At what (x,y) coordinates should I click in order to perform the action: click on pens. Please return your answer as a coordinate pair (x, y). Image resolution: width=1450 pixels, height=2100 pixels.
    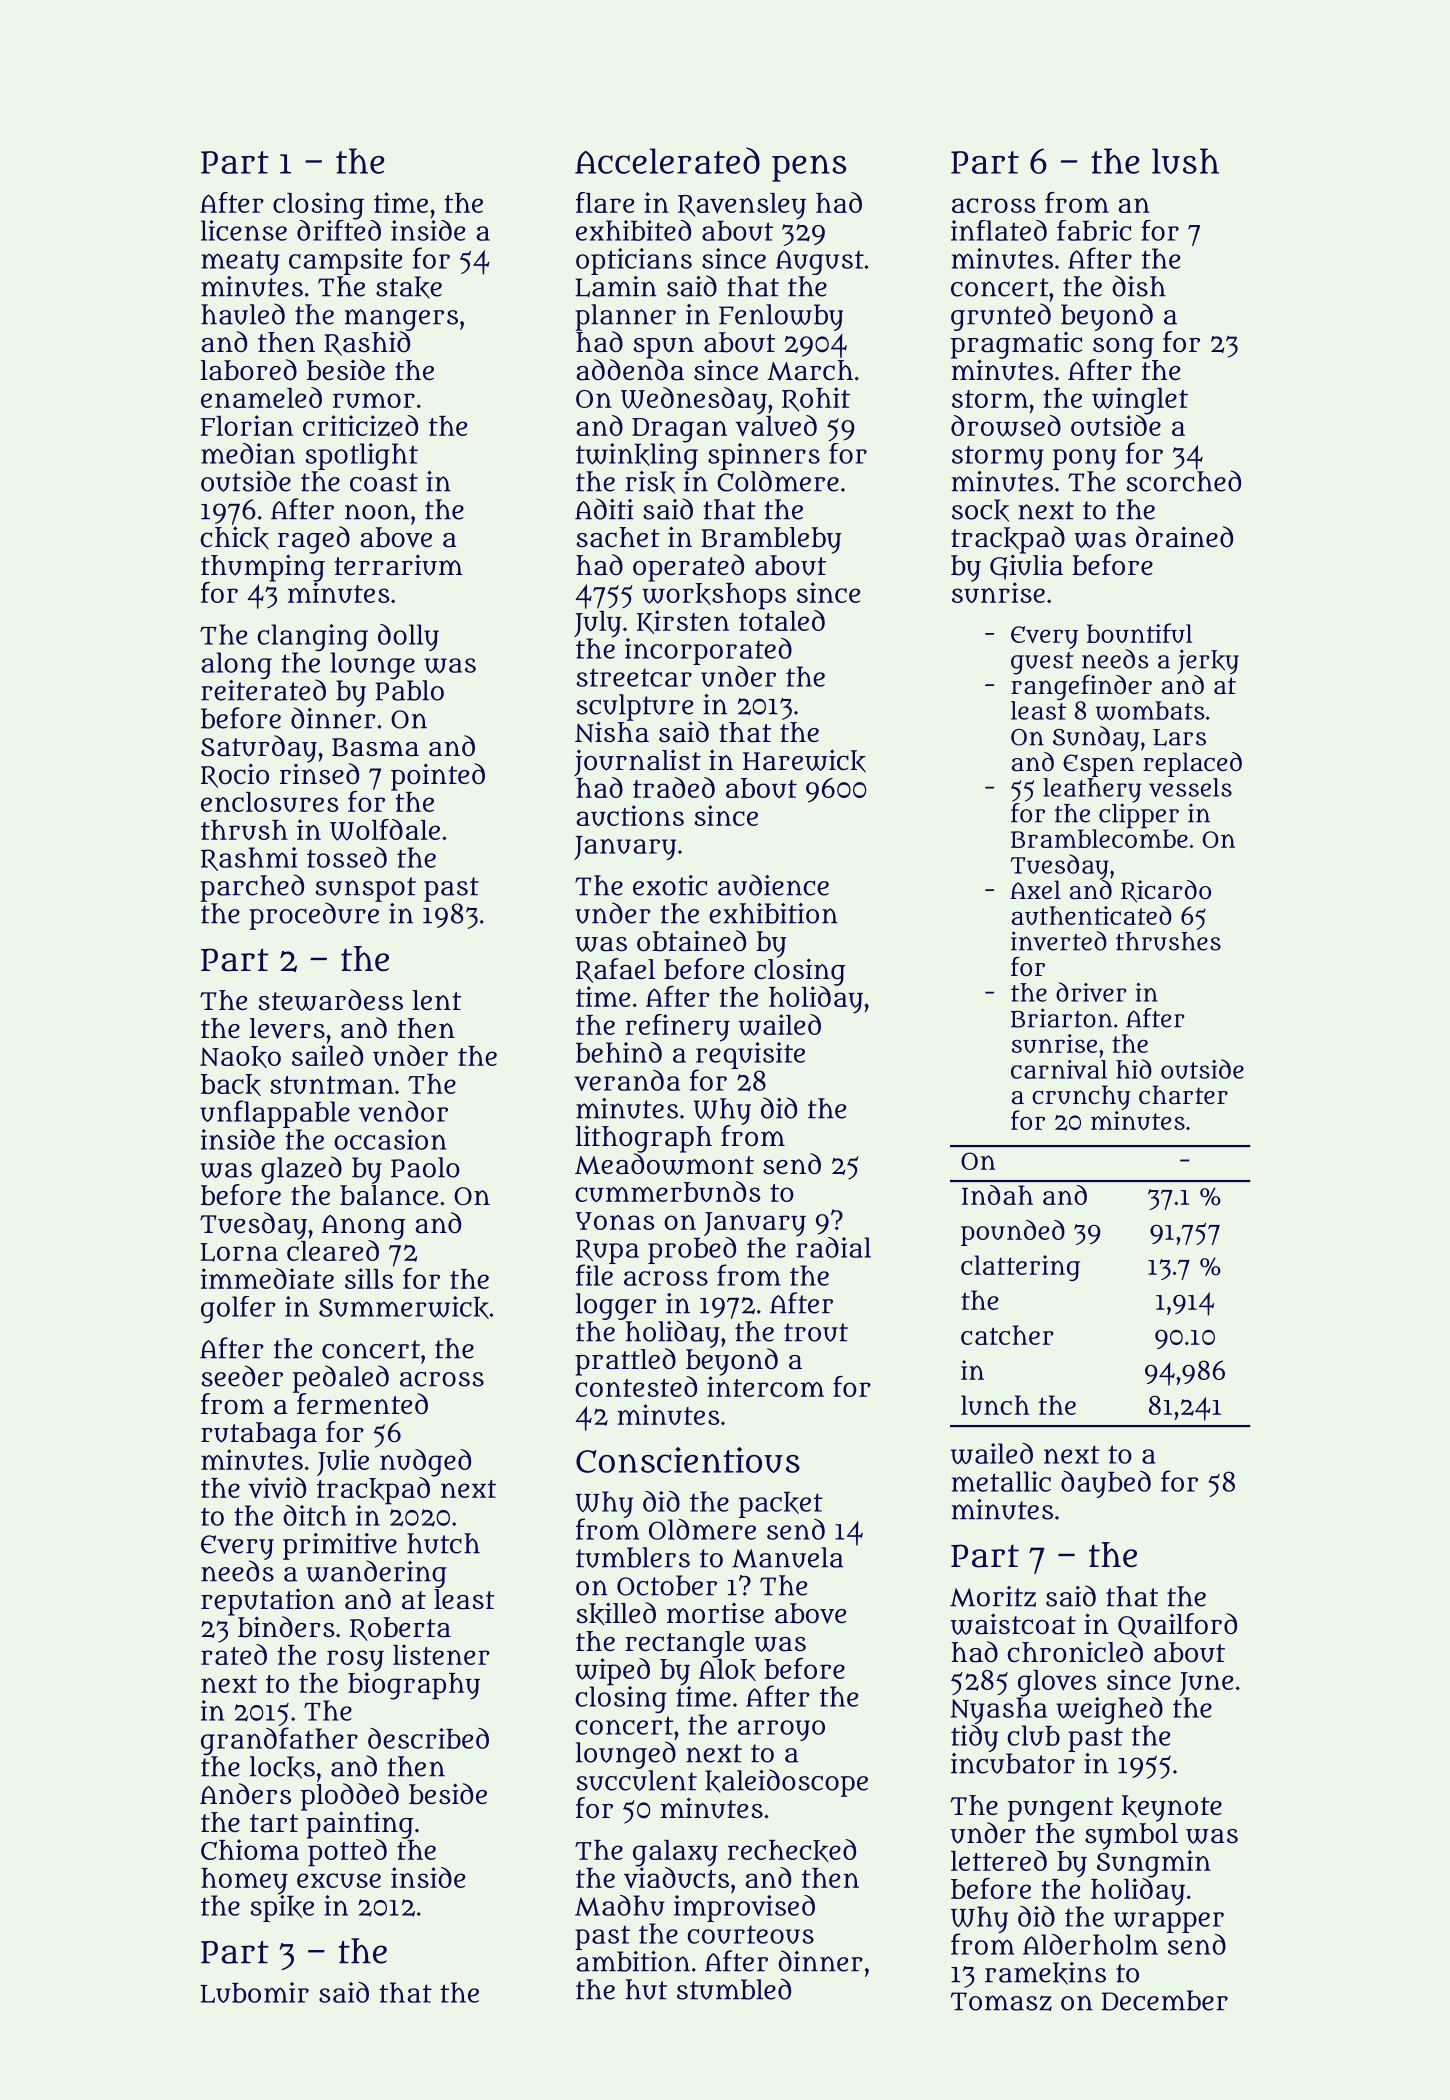
    Looking at the image, I should click on (809, 168).
